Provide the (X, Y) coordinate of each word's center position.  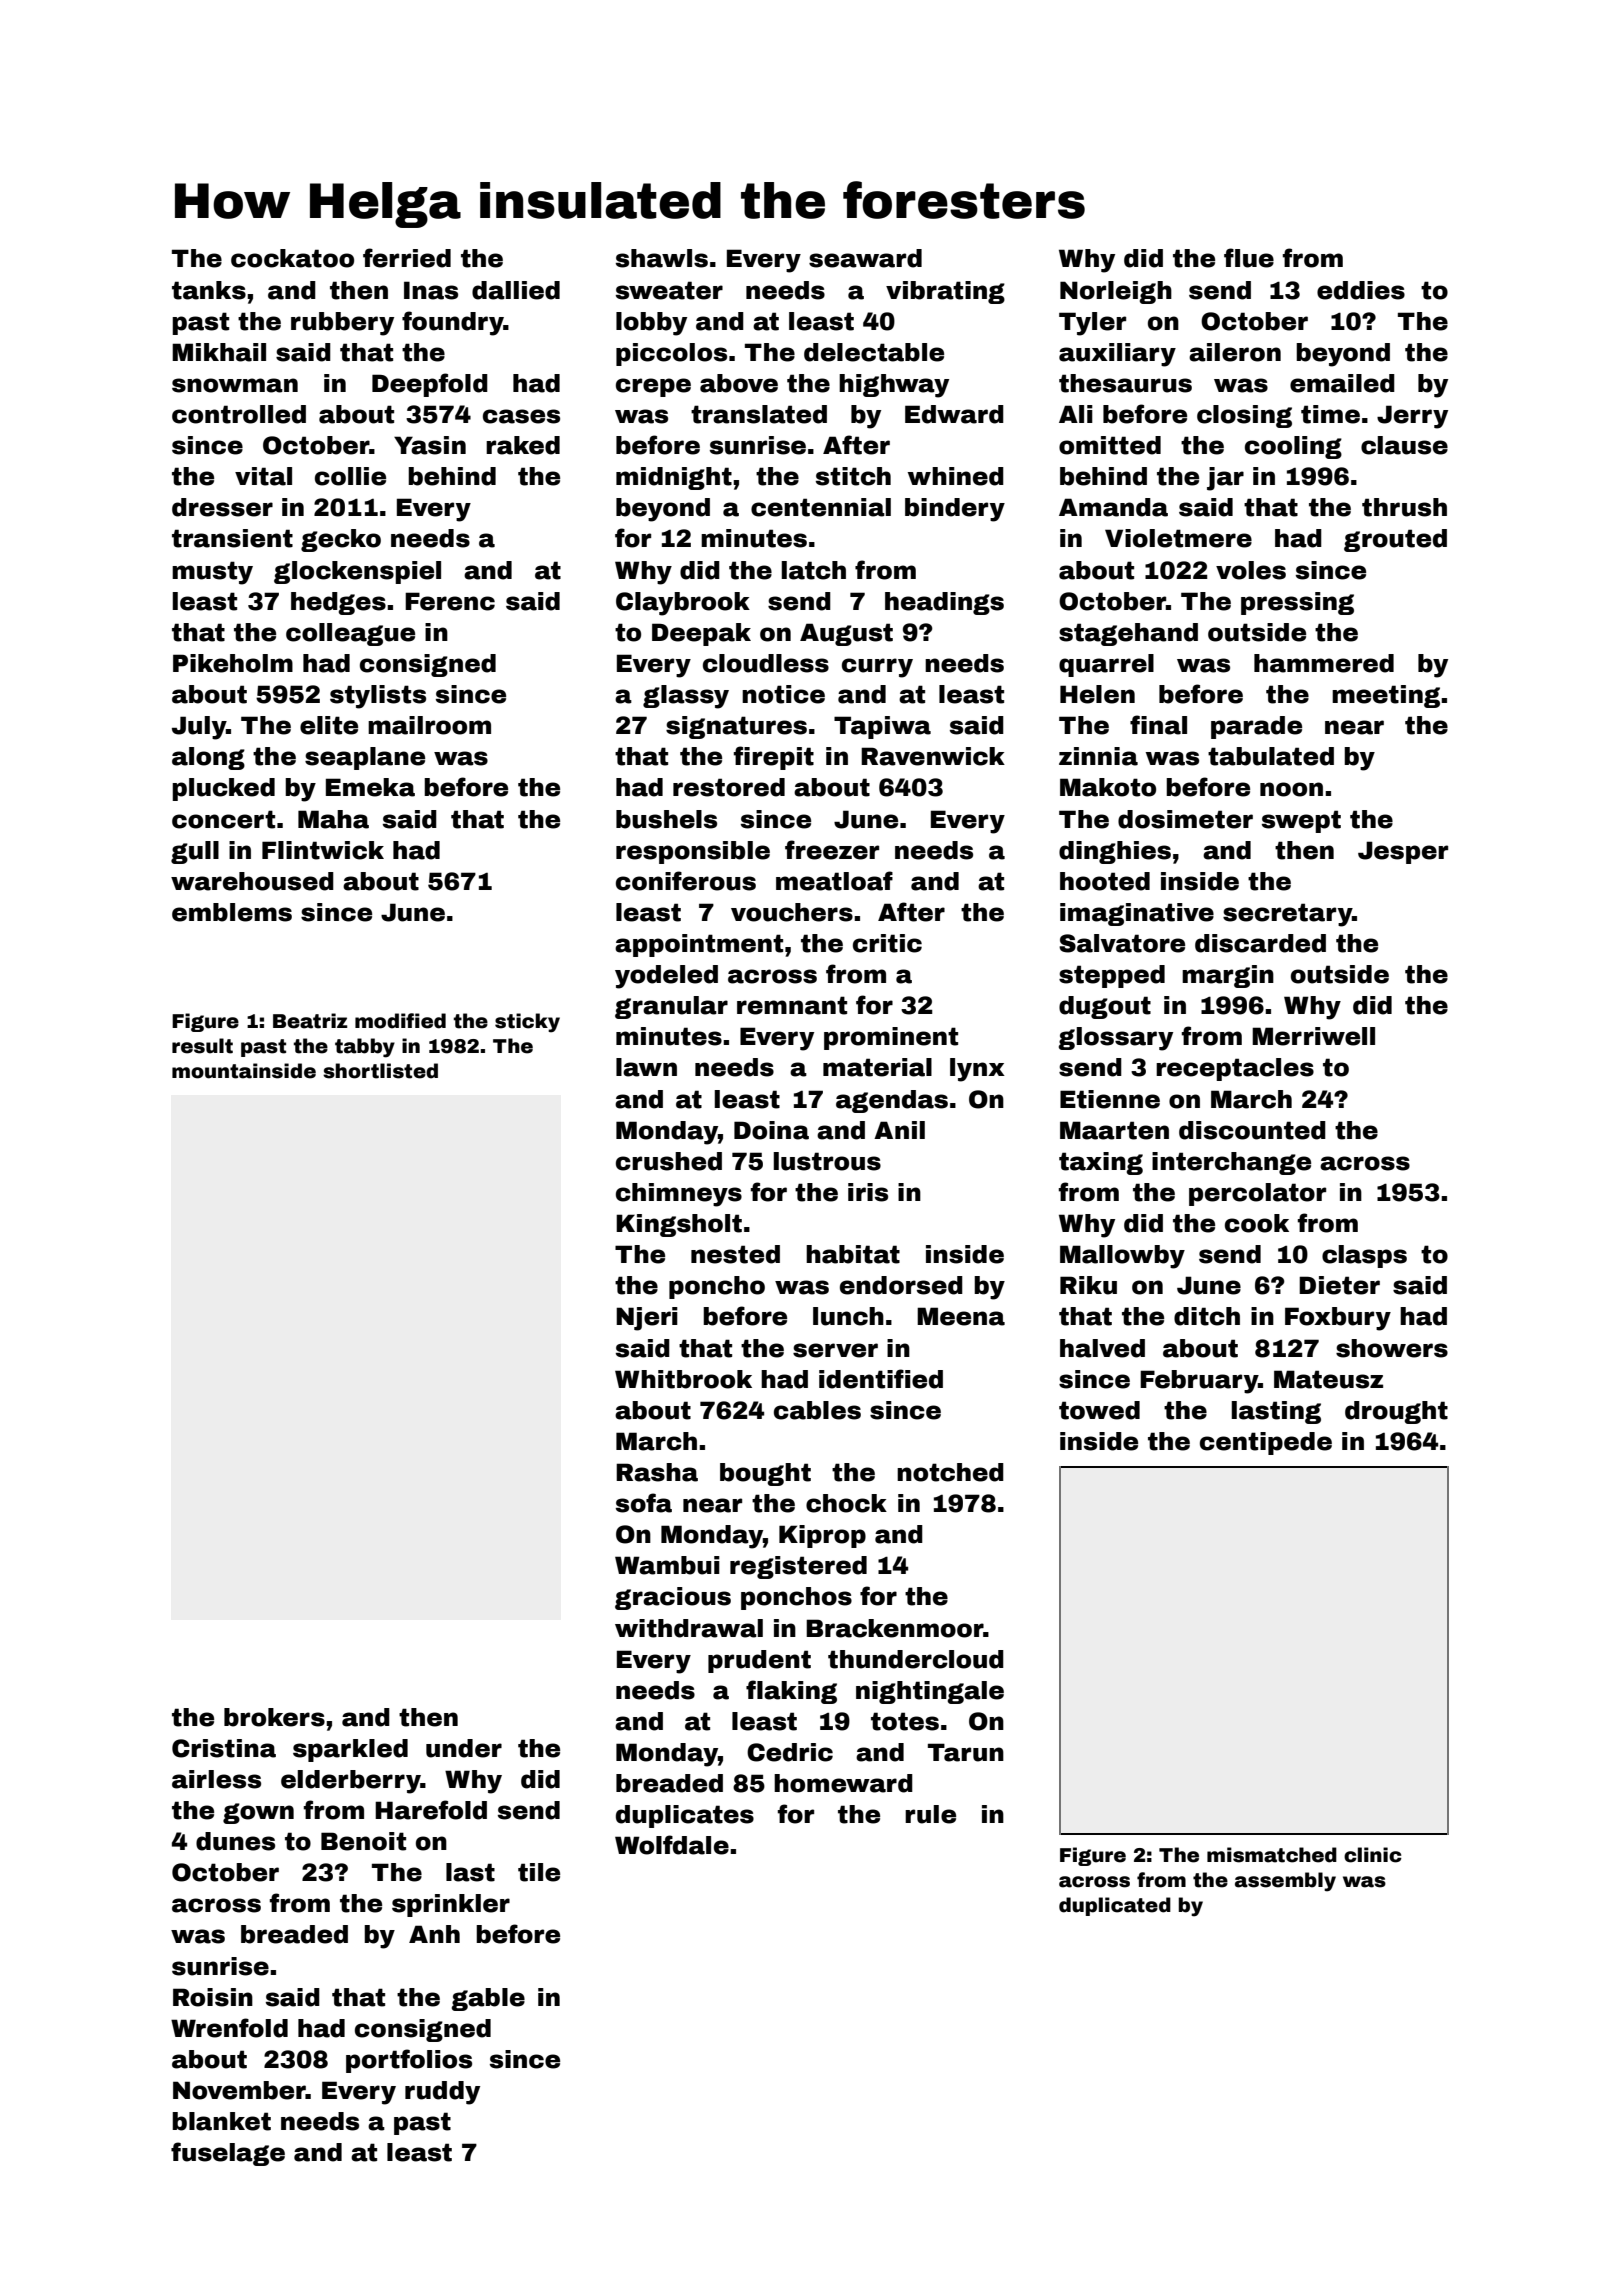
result (202, 1046)
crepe (653, 387)
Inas (431, 290)
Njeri (647, 1319)
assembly (1285, 1882)
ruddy (442, 2093)
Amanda (1113, 507)
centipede (1266, 1443)
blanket (221, 2121)
